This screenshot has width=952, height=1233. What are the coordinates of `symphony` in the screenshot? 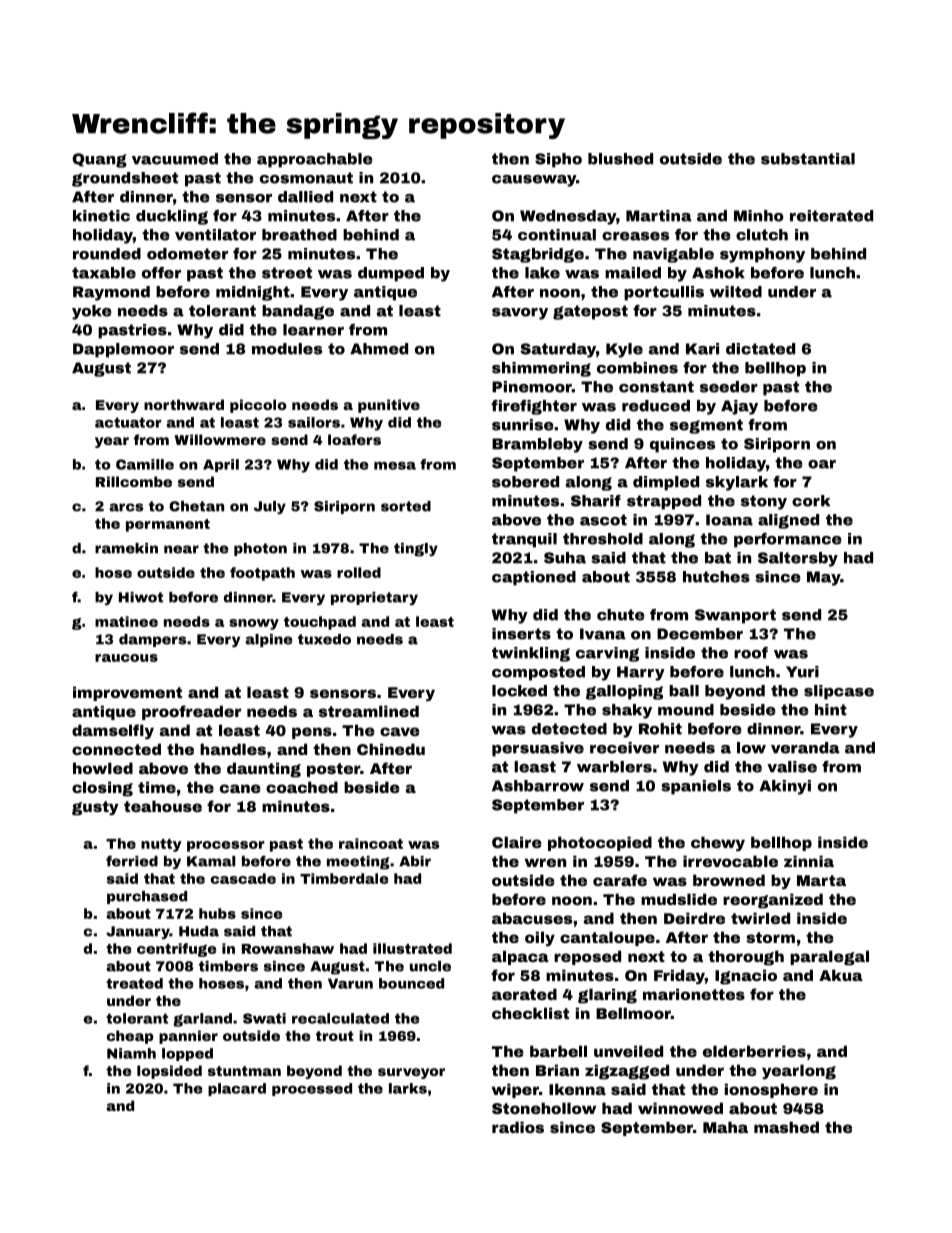 It's located at (762, 255).
